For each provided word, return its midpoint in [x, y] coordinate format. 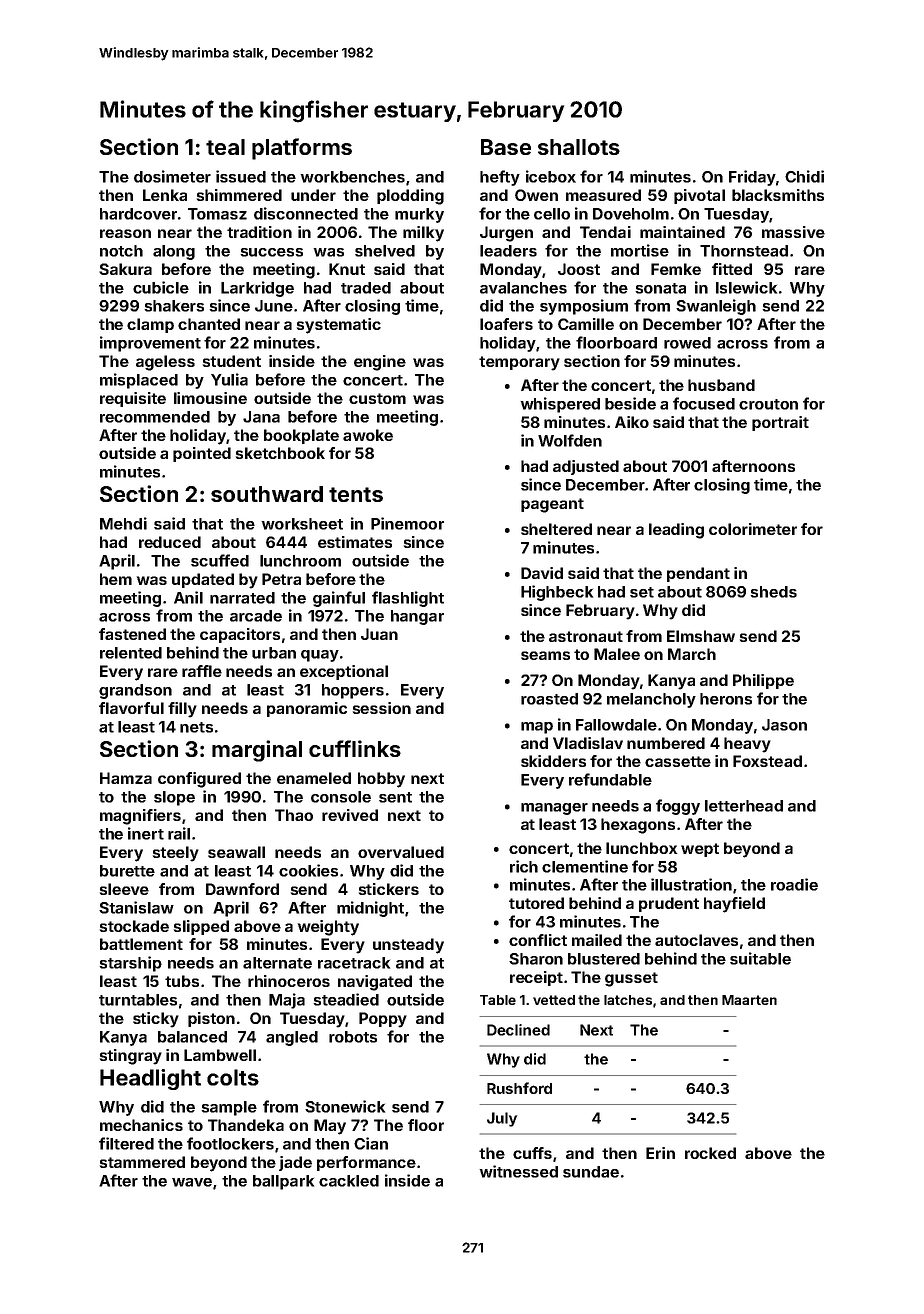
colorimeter [753, 529]
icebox [551, 176]
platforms [302, 149]
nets [196, 727]
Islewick [746, 287]
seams [545, 655]
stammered [142, 1162]
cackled [349, 1181]
